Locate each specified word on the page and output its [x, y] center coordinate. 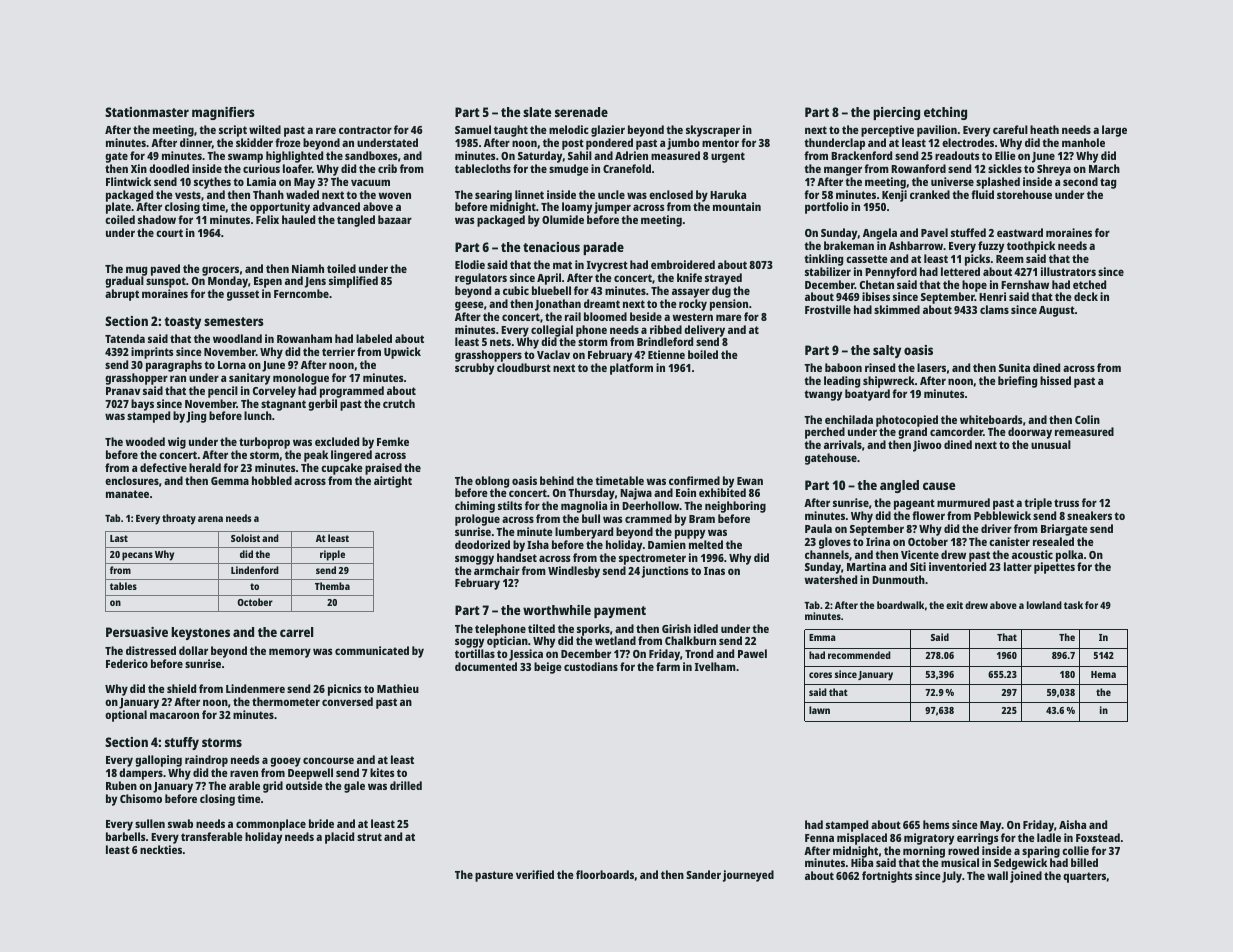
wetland [615, 640]
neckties [161, 849]
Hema [1103, 674]
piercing [896, 113]
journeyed [748, 876]
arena [210, 519]
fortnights [887, 877]
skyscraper [713, 131]
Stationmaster [147, 112]
